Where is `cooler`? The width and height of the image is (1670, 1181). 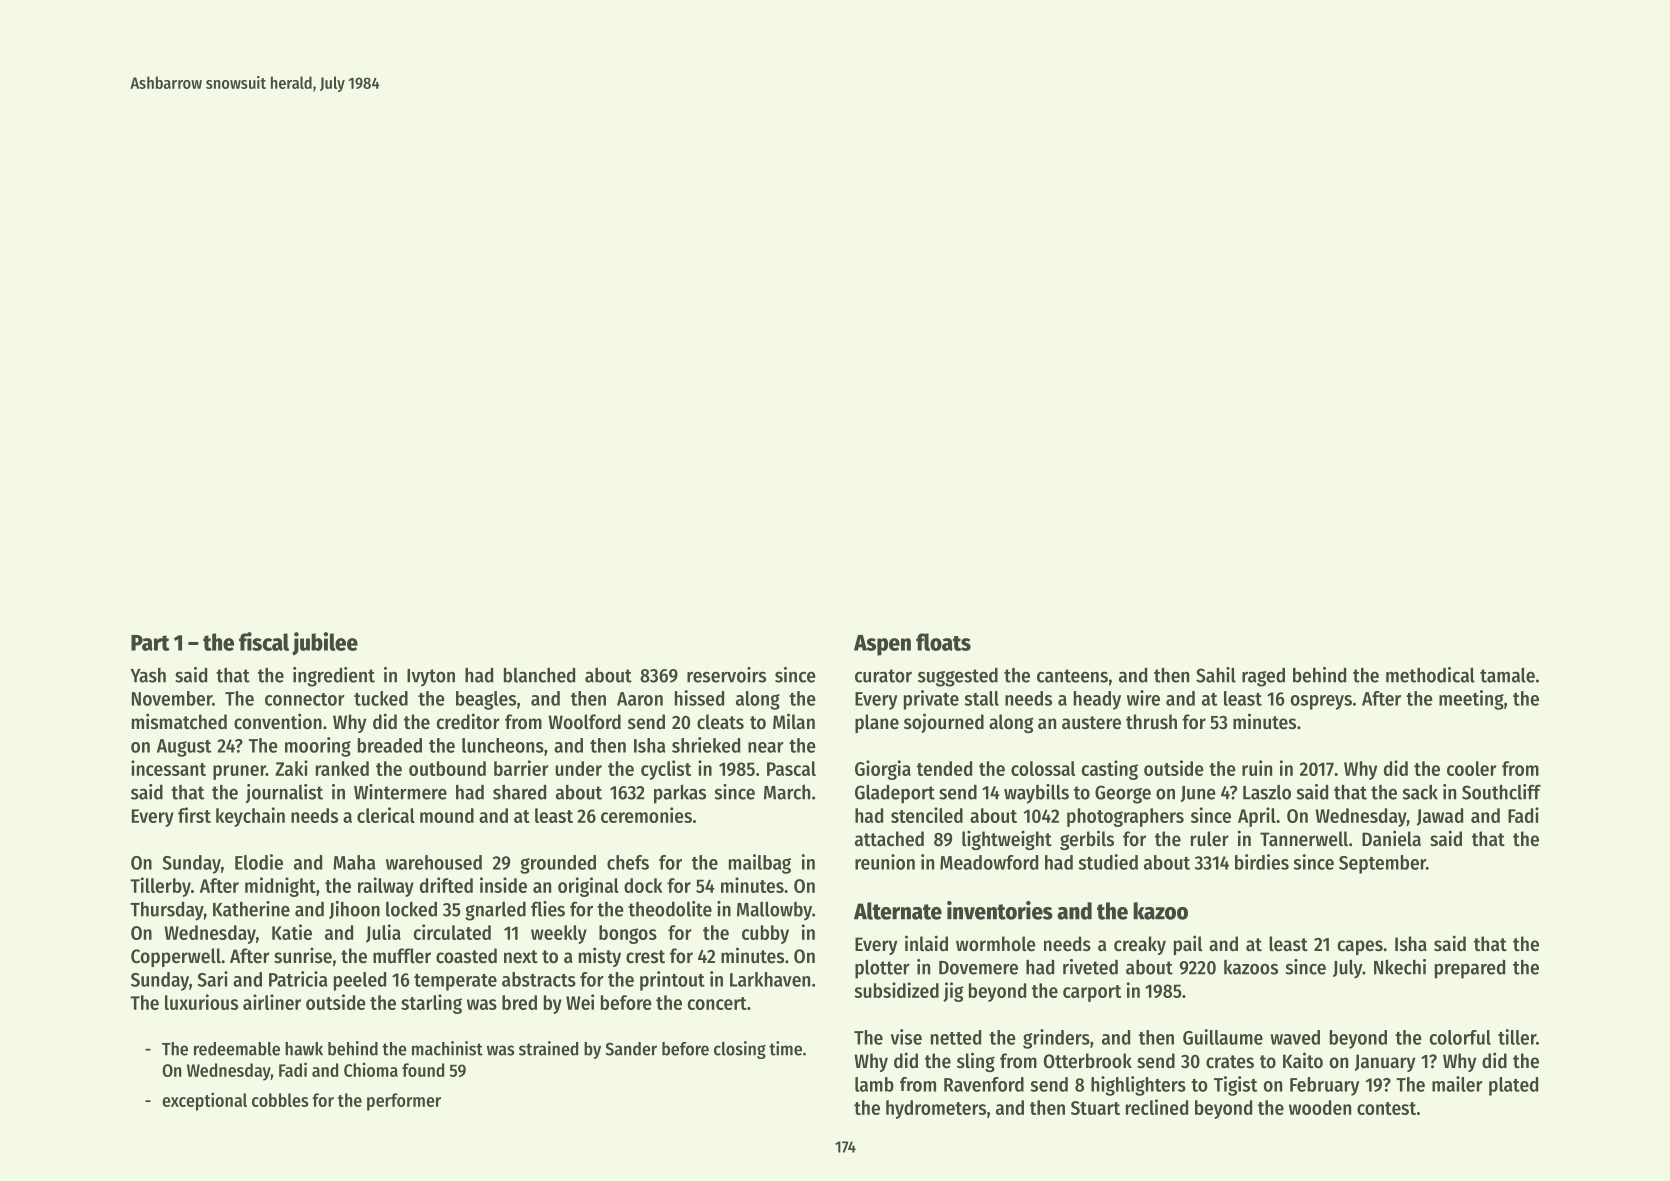
cooler is located at coordinates (1471, 768).
